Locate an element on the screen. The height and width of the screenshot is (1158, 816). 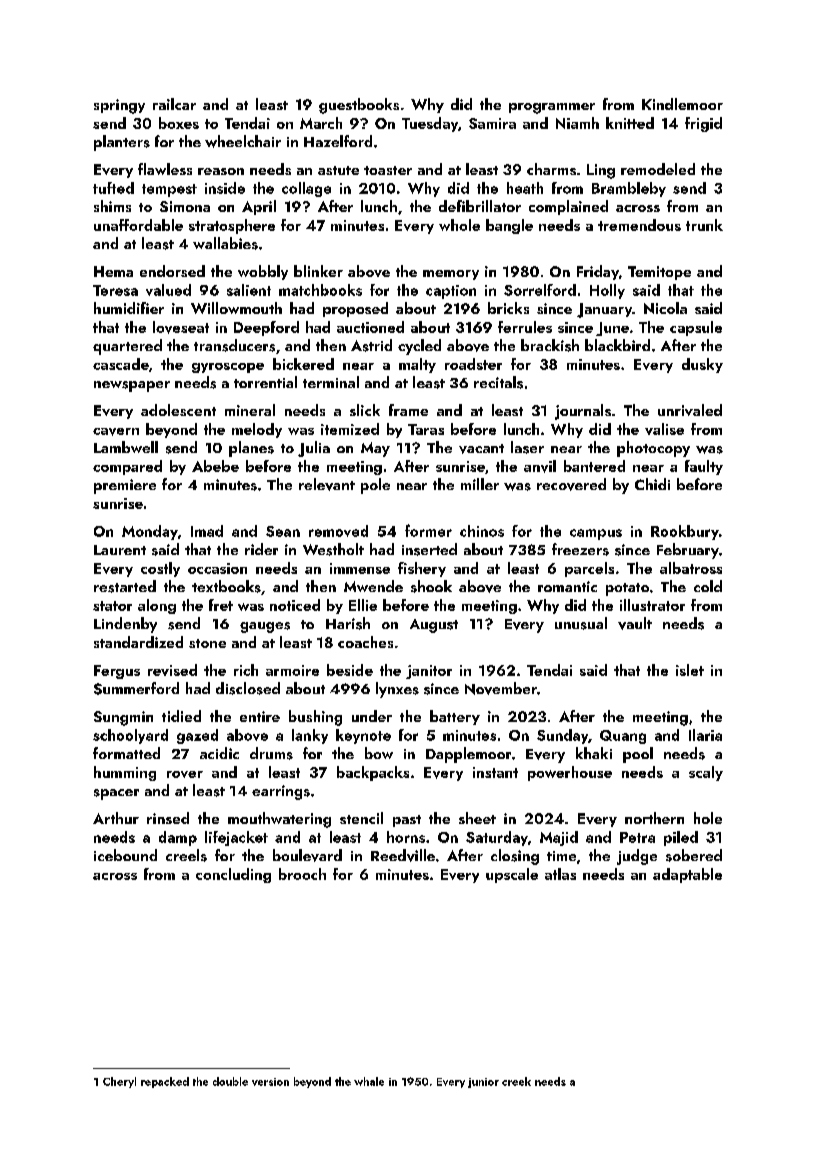
Reedville is located at coordinates (403, 855).
